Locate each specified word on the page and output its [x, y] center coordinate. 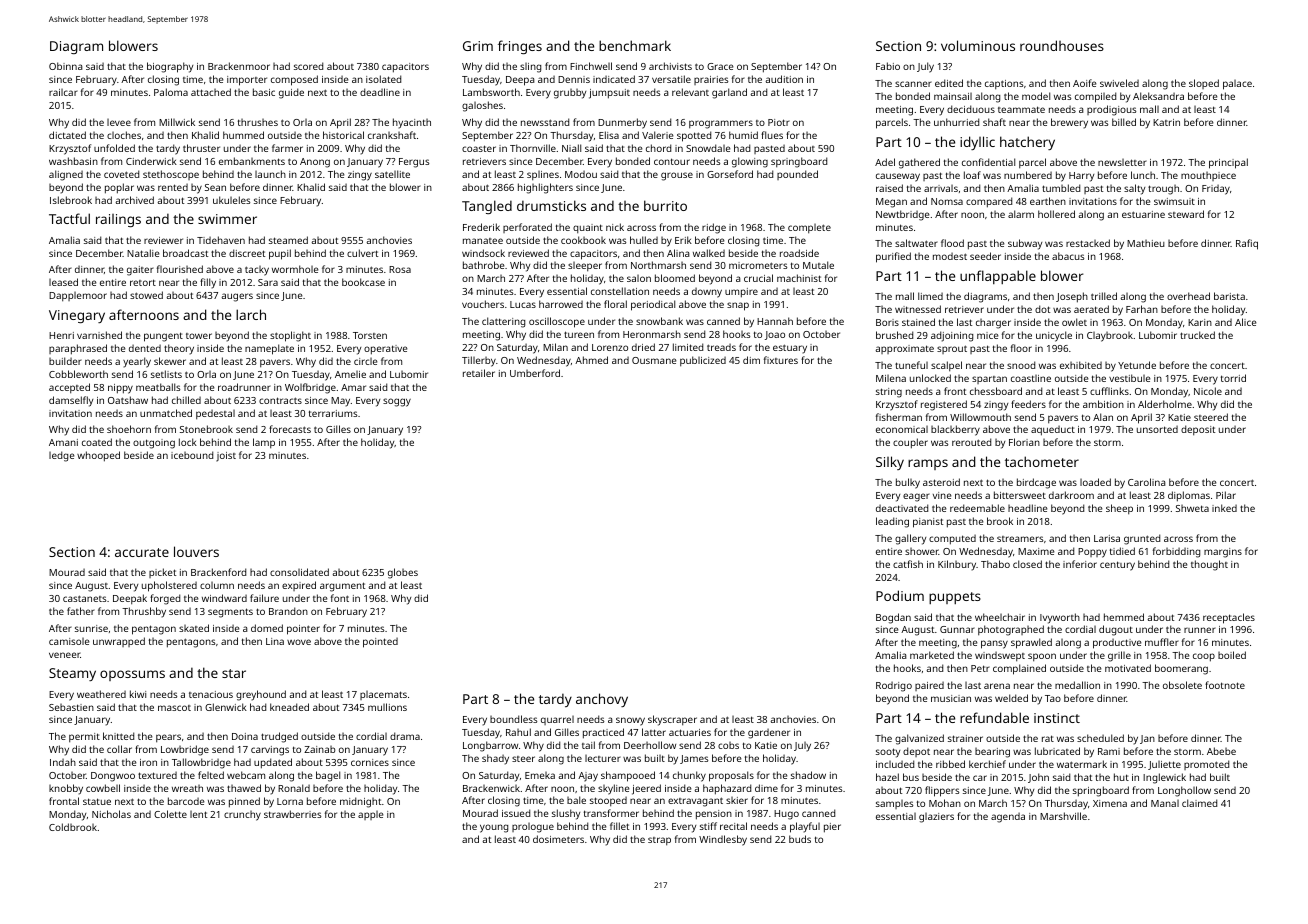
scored [308, 66]
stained [918, 322]
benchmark [635, 45]
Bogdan [893, 618]
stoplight [290, 336]
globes [403, 573]
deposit [1198, 430]
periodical [653, 305]
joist [226, 457]
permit [84, 738]
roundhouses [1062, 45]
